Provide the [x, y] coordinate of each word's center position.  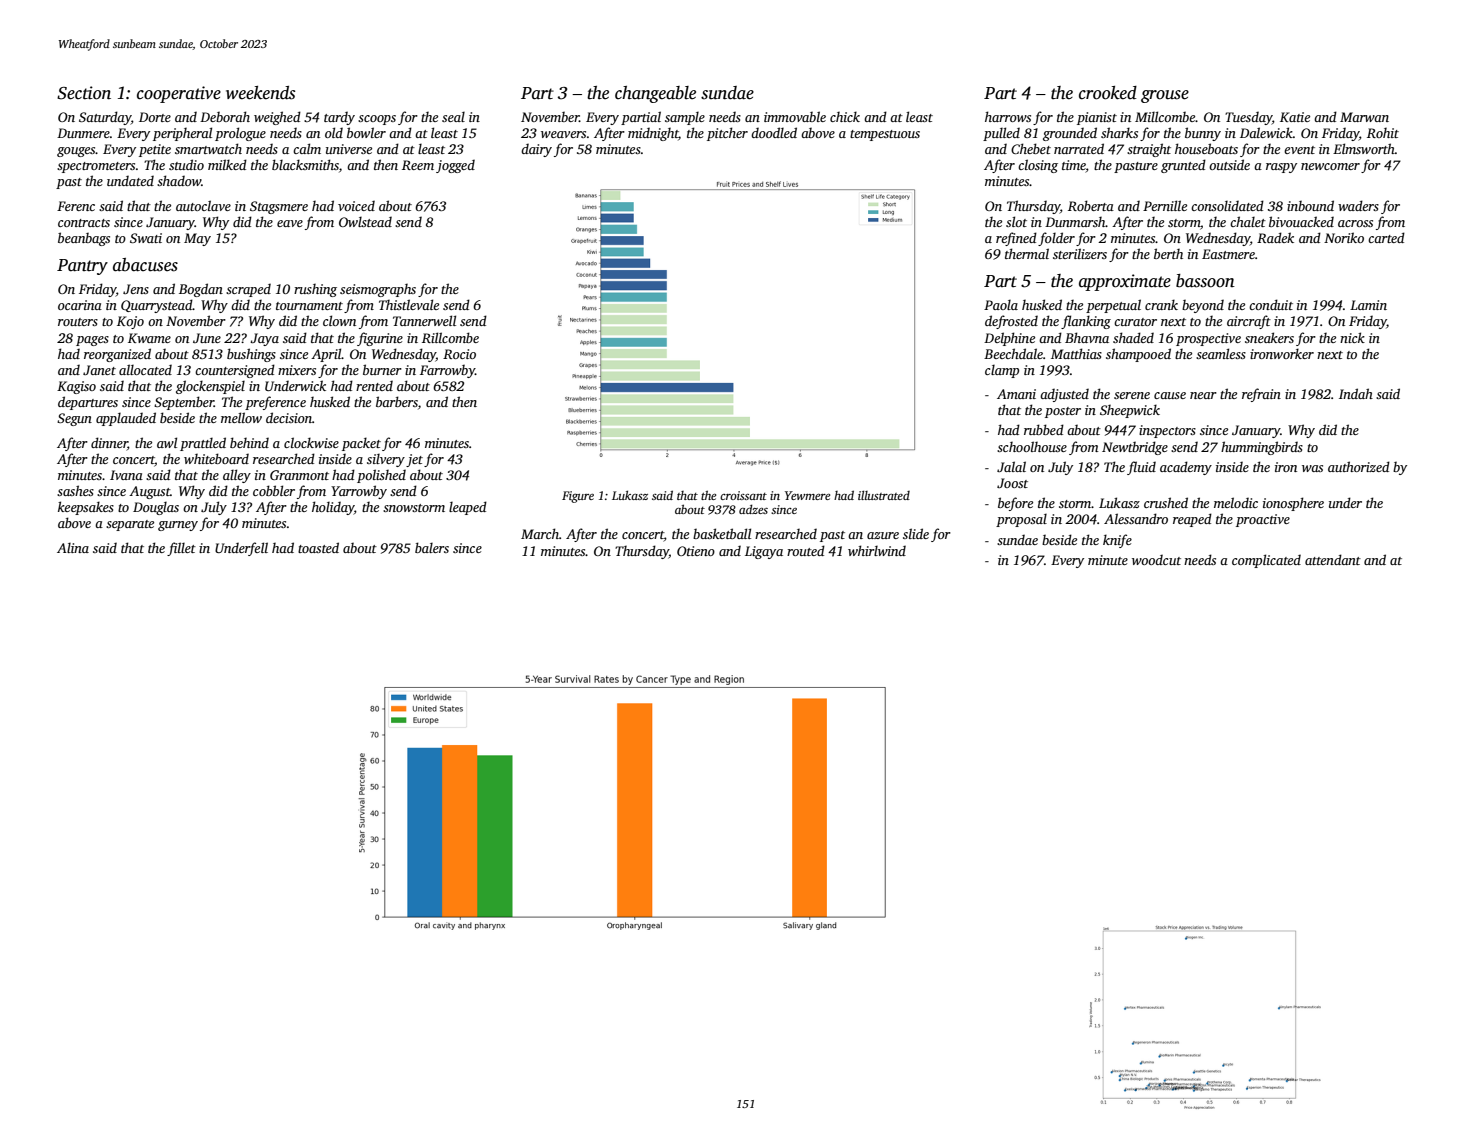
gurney [178, 526]
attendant [1333, 559]
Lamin [1368, 305]
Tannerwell [424, 320]
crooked [1108, 93]
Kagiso [76, 387]
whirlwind [877, 550]
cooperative [179, 94]
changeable [655, 94]
